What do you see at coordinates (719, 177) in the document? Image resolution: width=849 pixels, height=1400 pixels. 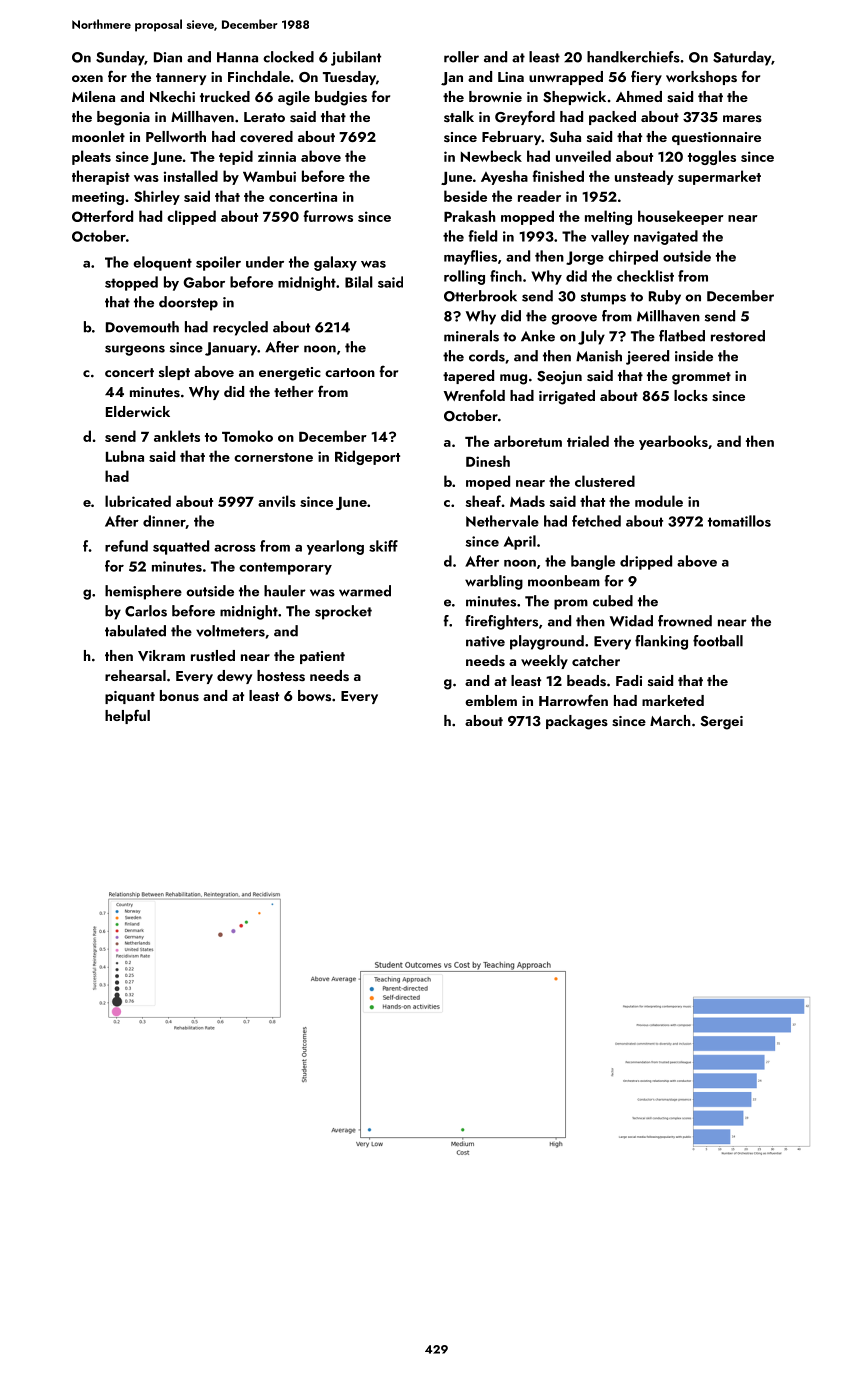 I see `supermarket` at bounding box center [719, 177].
